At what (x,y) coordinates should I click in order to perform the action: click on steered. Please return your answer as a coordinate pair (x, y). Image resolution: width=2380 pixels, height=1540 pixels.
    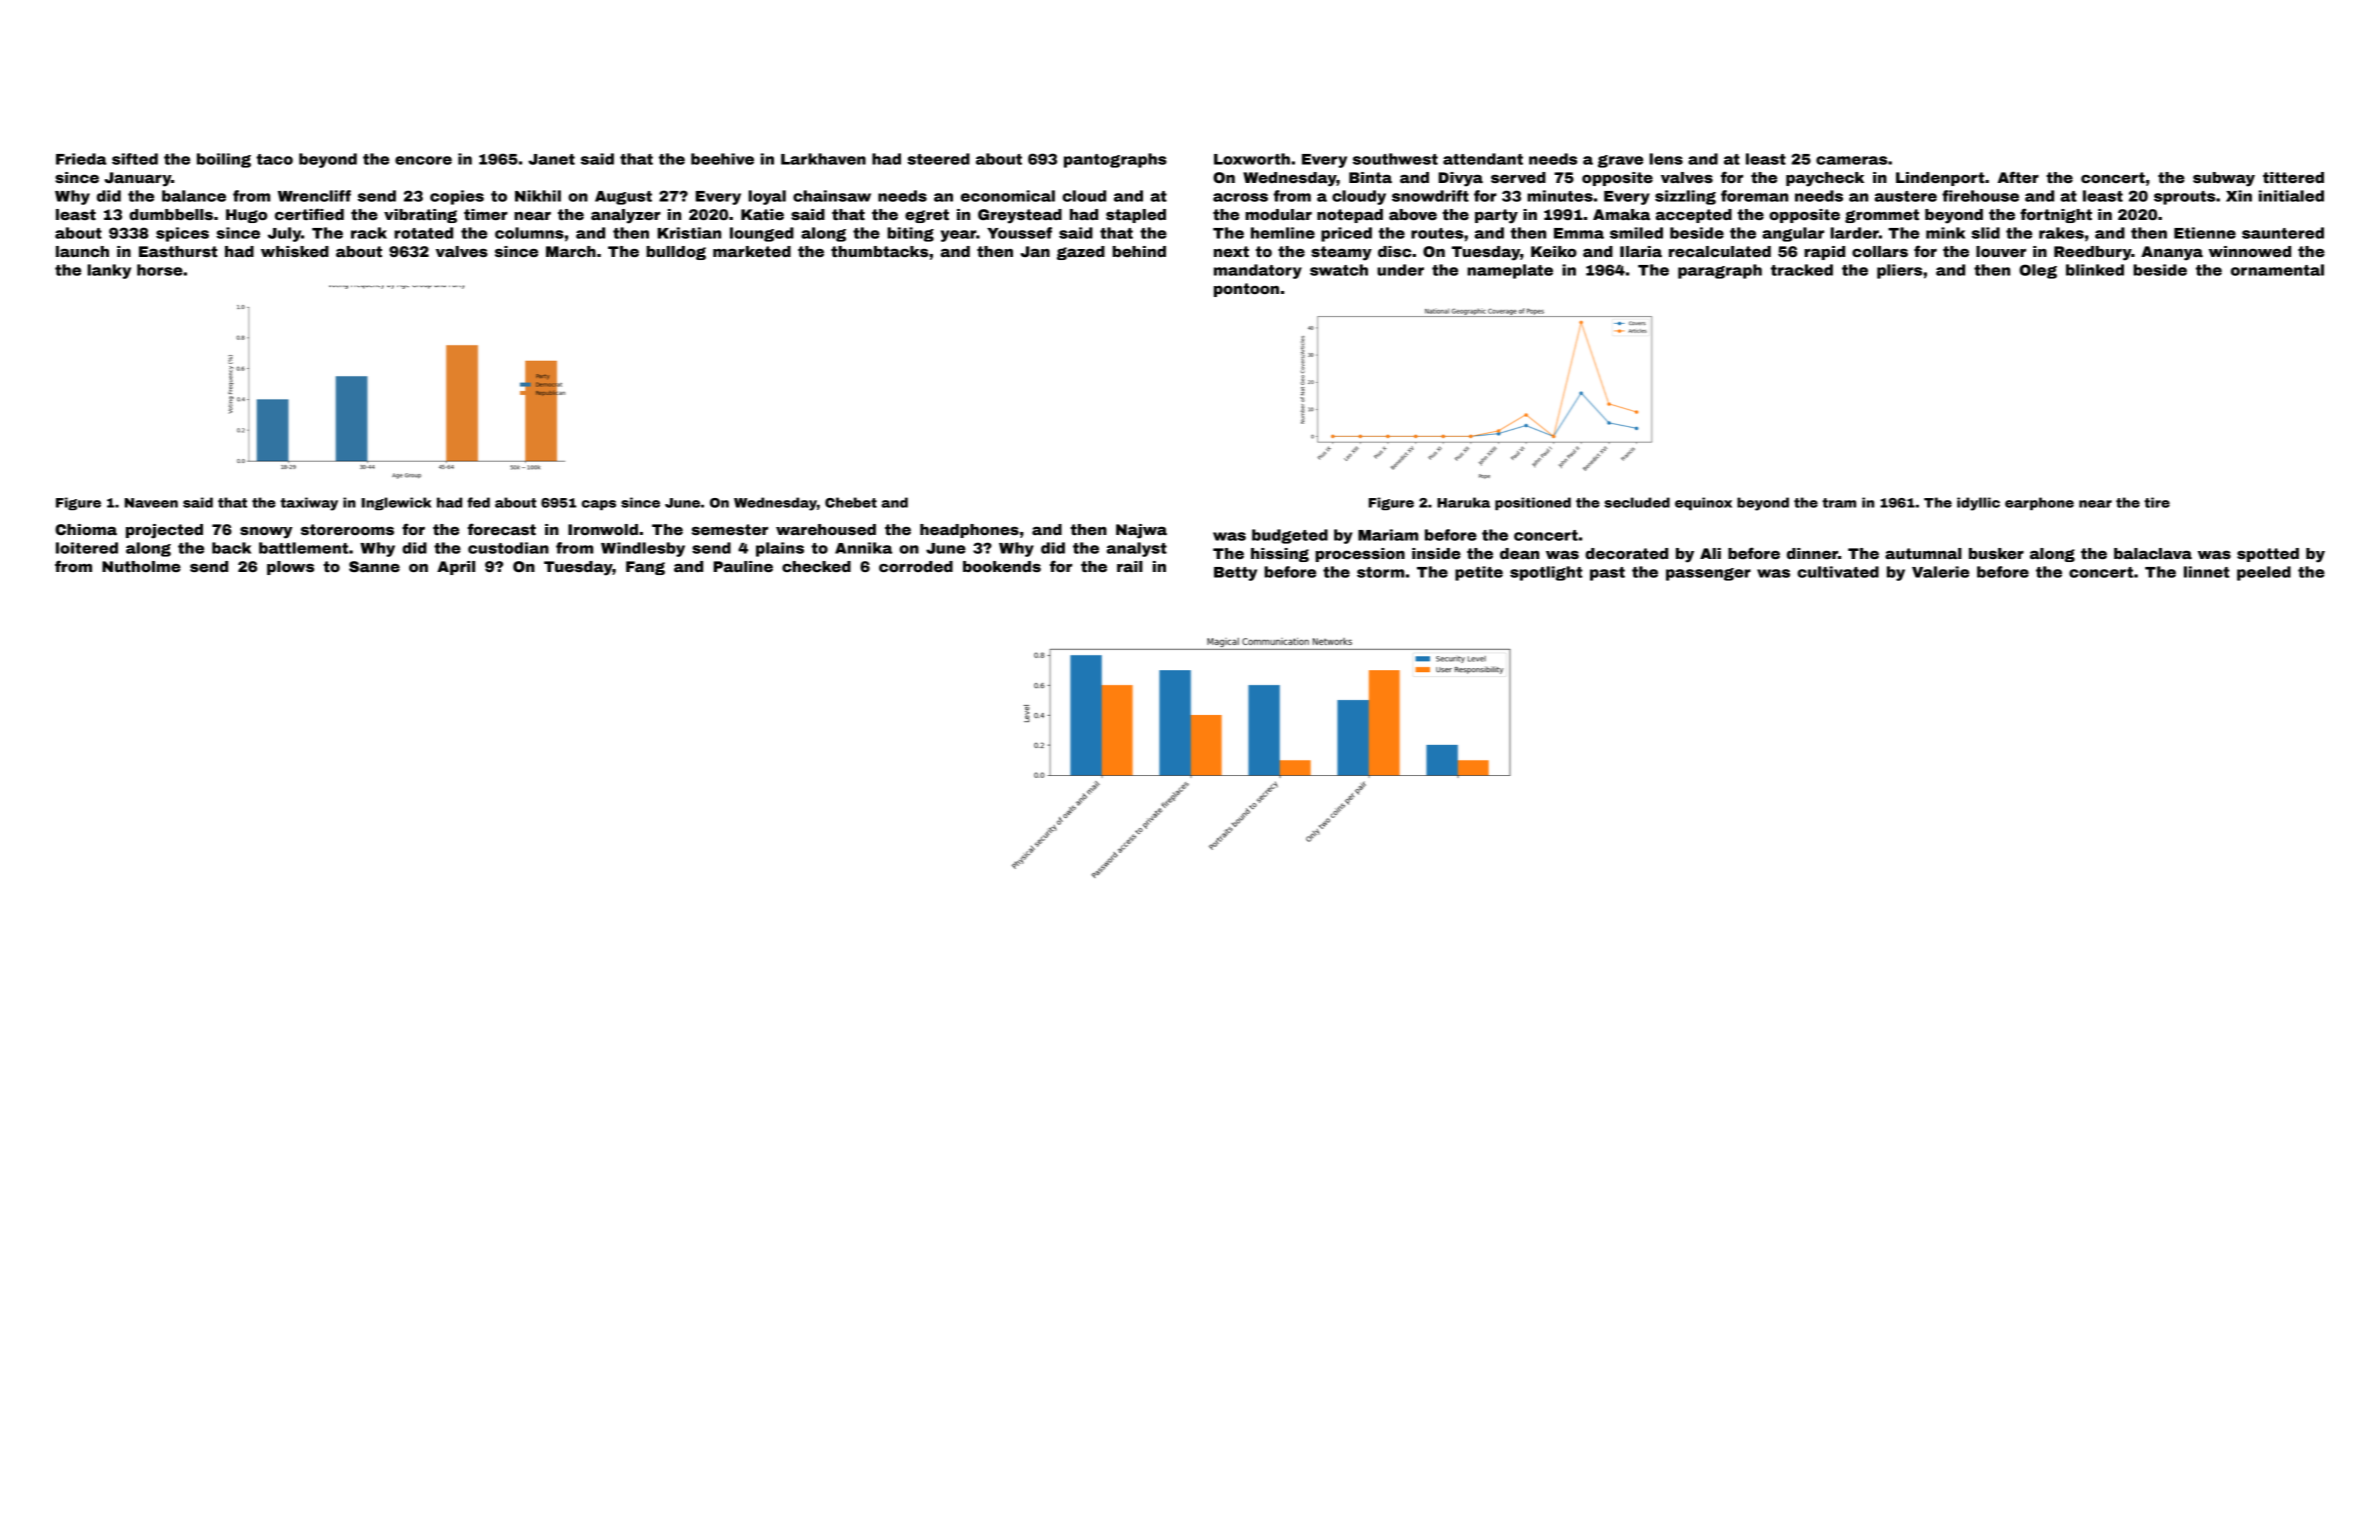
    Looking at the image, I should click on (938, 159).
